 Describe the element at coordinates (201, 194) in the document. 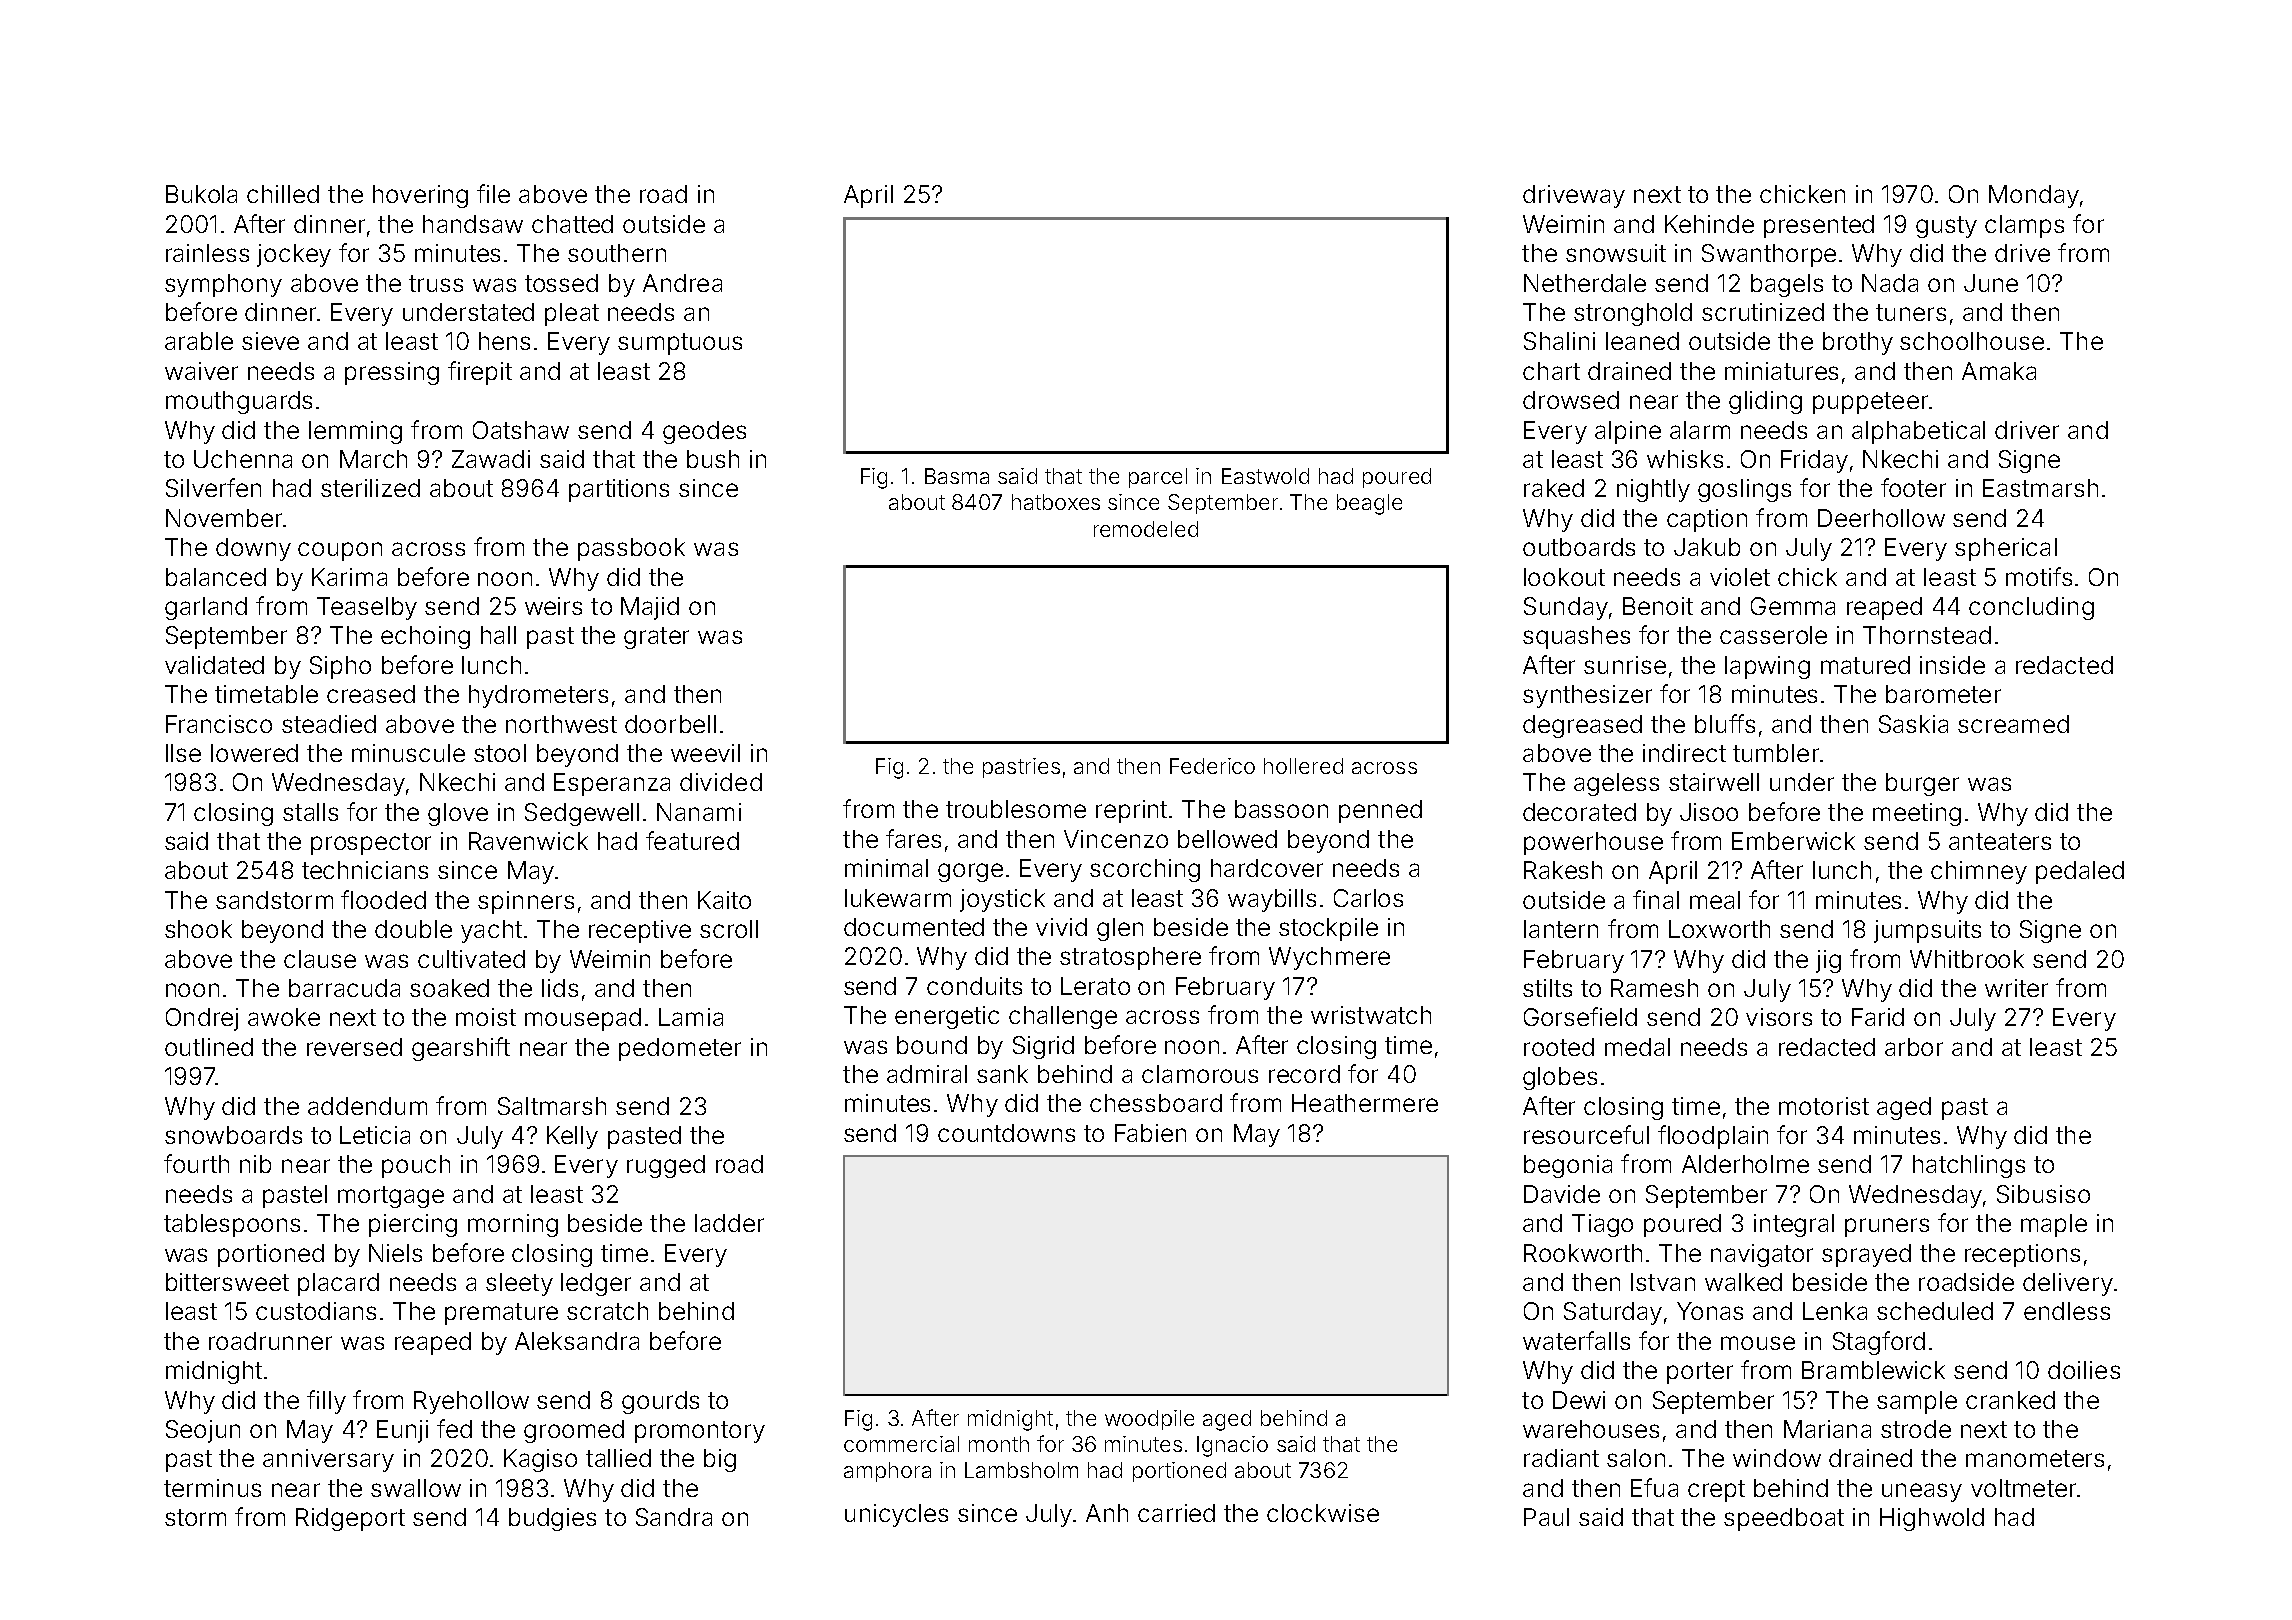

I see `Bukola` at that location.
